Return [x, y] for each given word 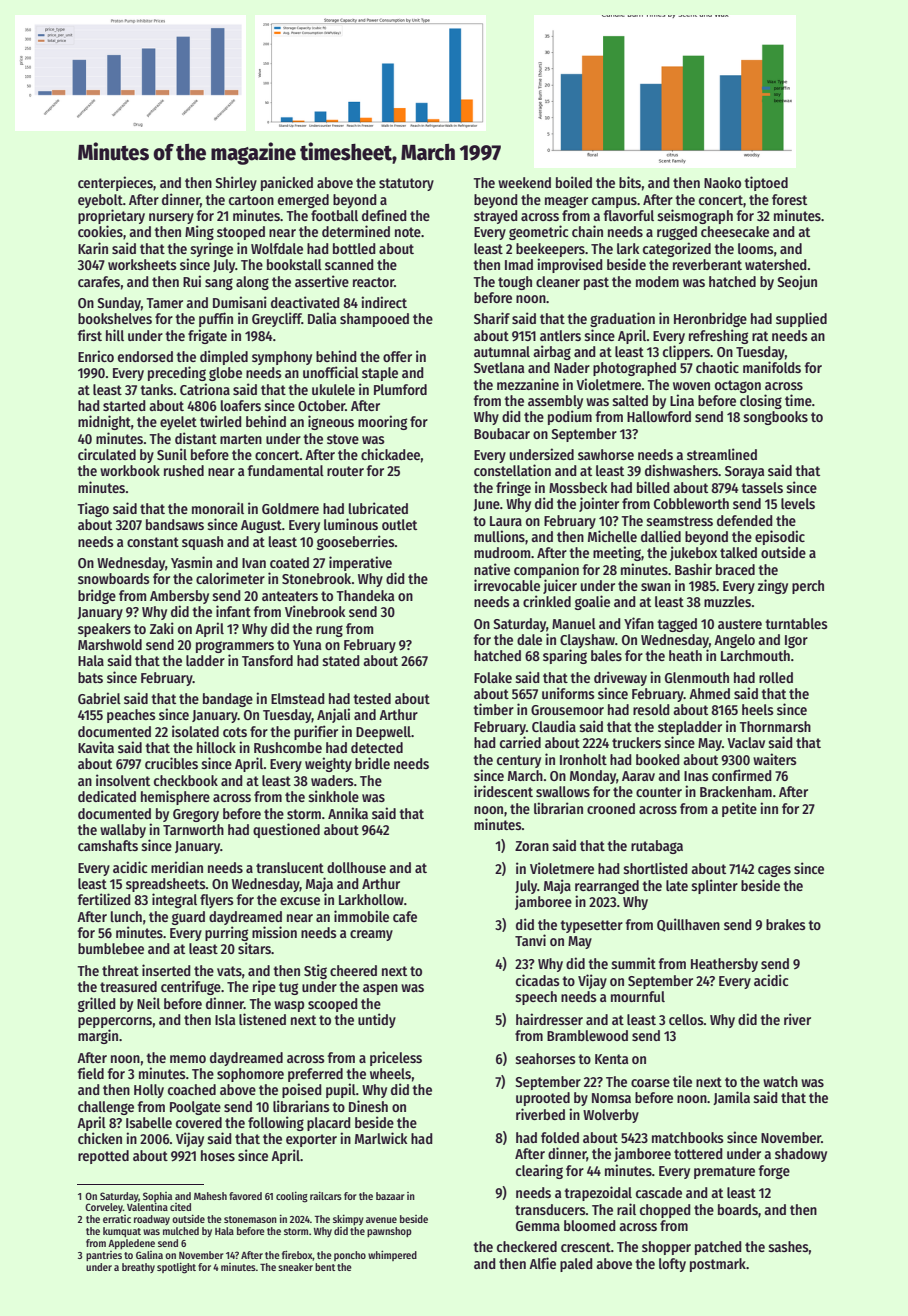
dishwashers [681, 470]
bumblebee [111, 948]
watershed [776, 264]
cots [235, 732]
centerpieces [115, 183]
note [408, 232]
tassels [762, 487]
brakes [786, 924]
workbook [130, 470]
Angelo [734, 641]
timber [493, 709]
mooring [382, 422]
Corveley [104, 1208]
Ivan [254, 563]
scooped [333, 1005]
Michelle [612, 536]
